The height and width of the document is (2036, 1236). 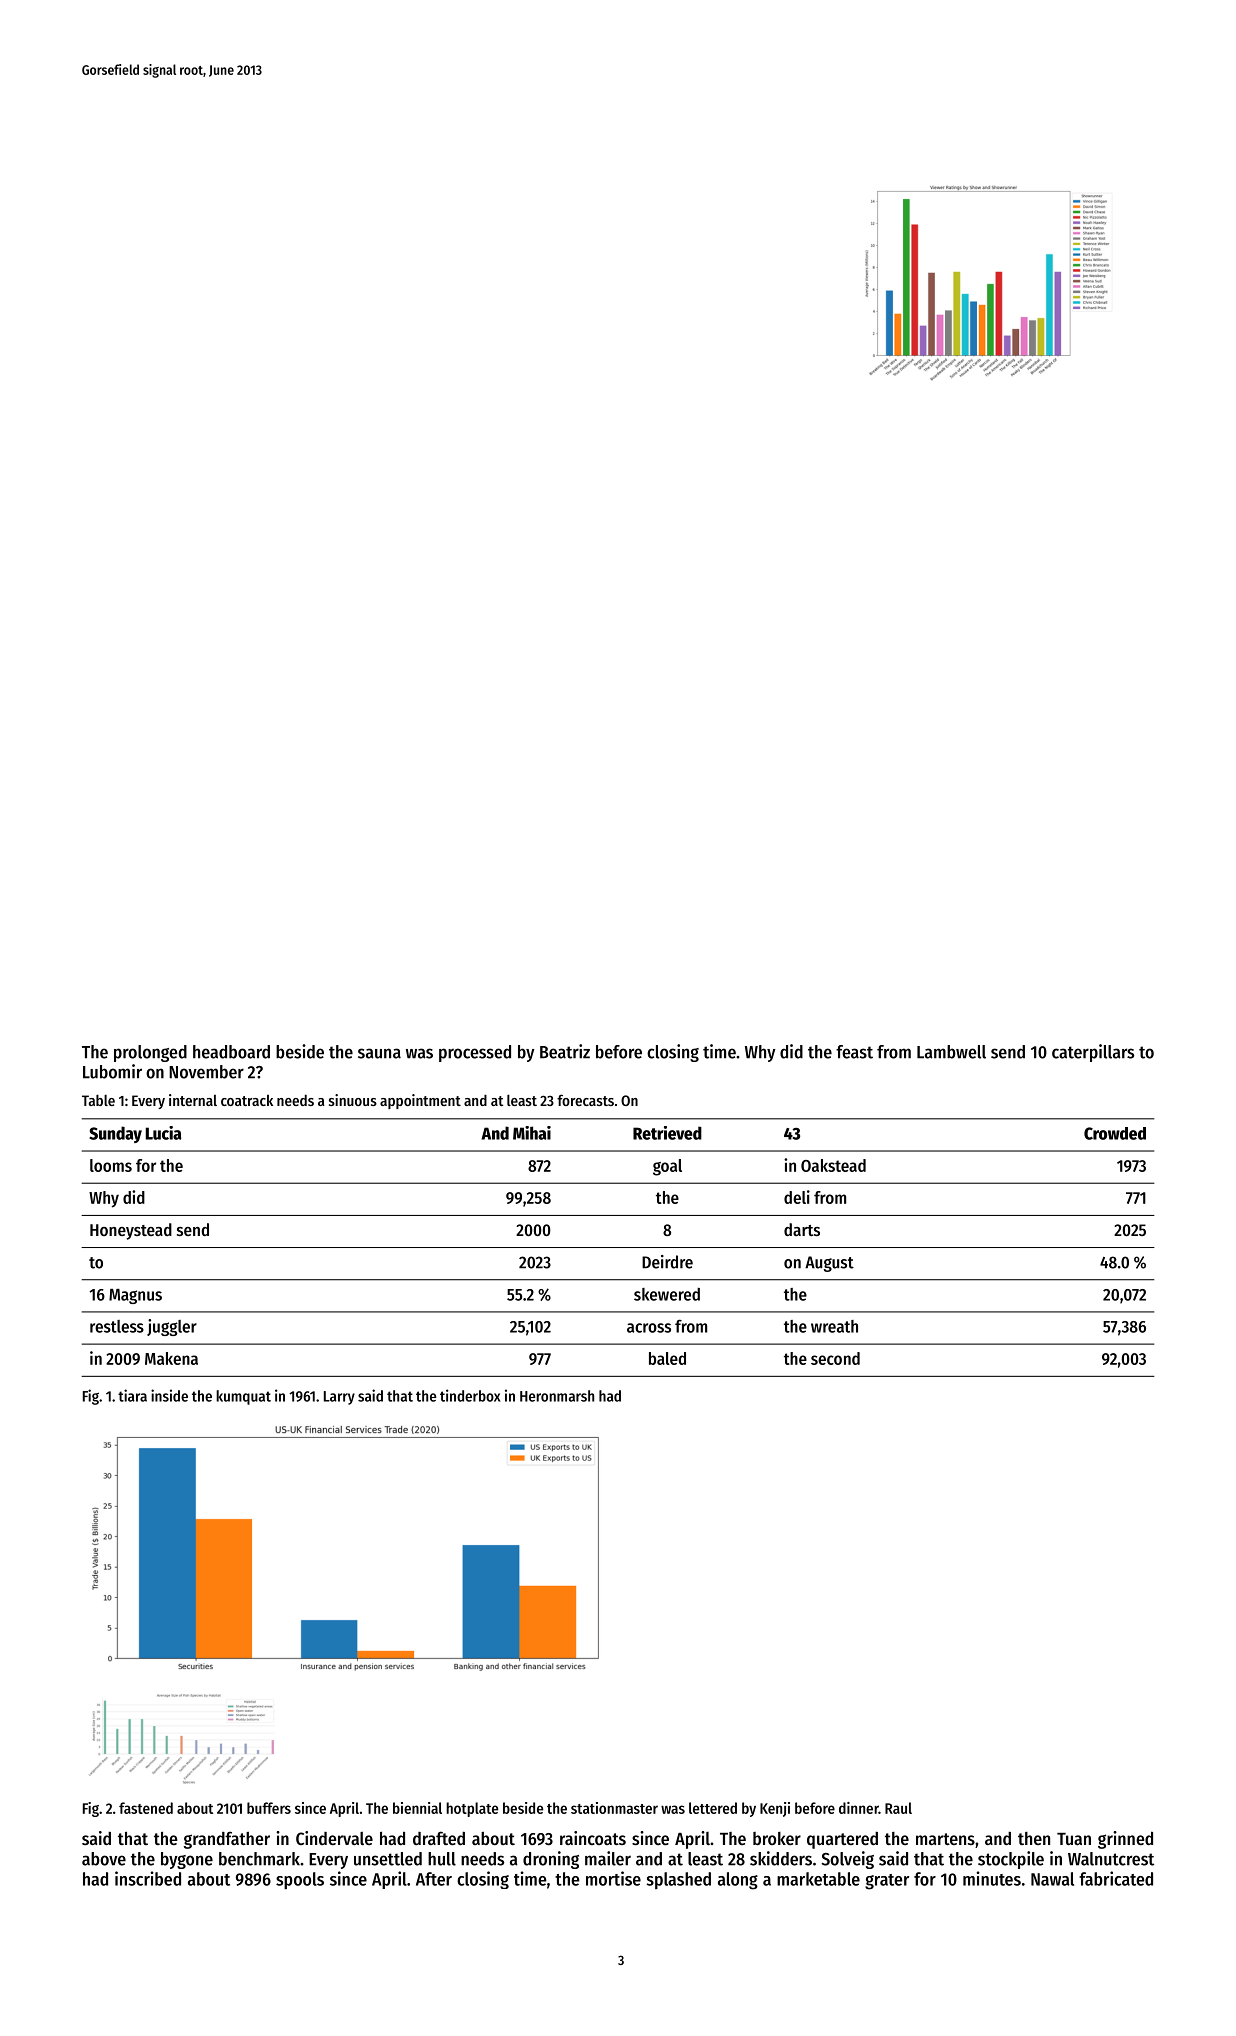 What do you see at coordinates (269, 1808) in the document?
I see `buffers` at bounding box center [269, 1808].
